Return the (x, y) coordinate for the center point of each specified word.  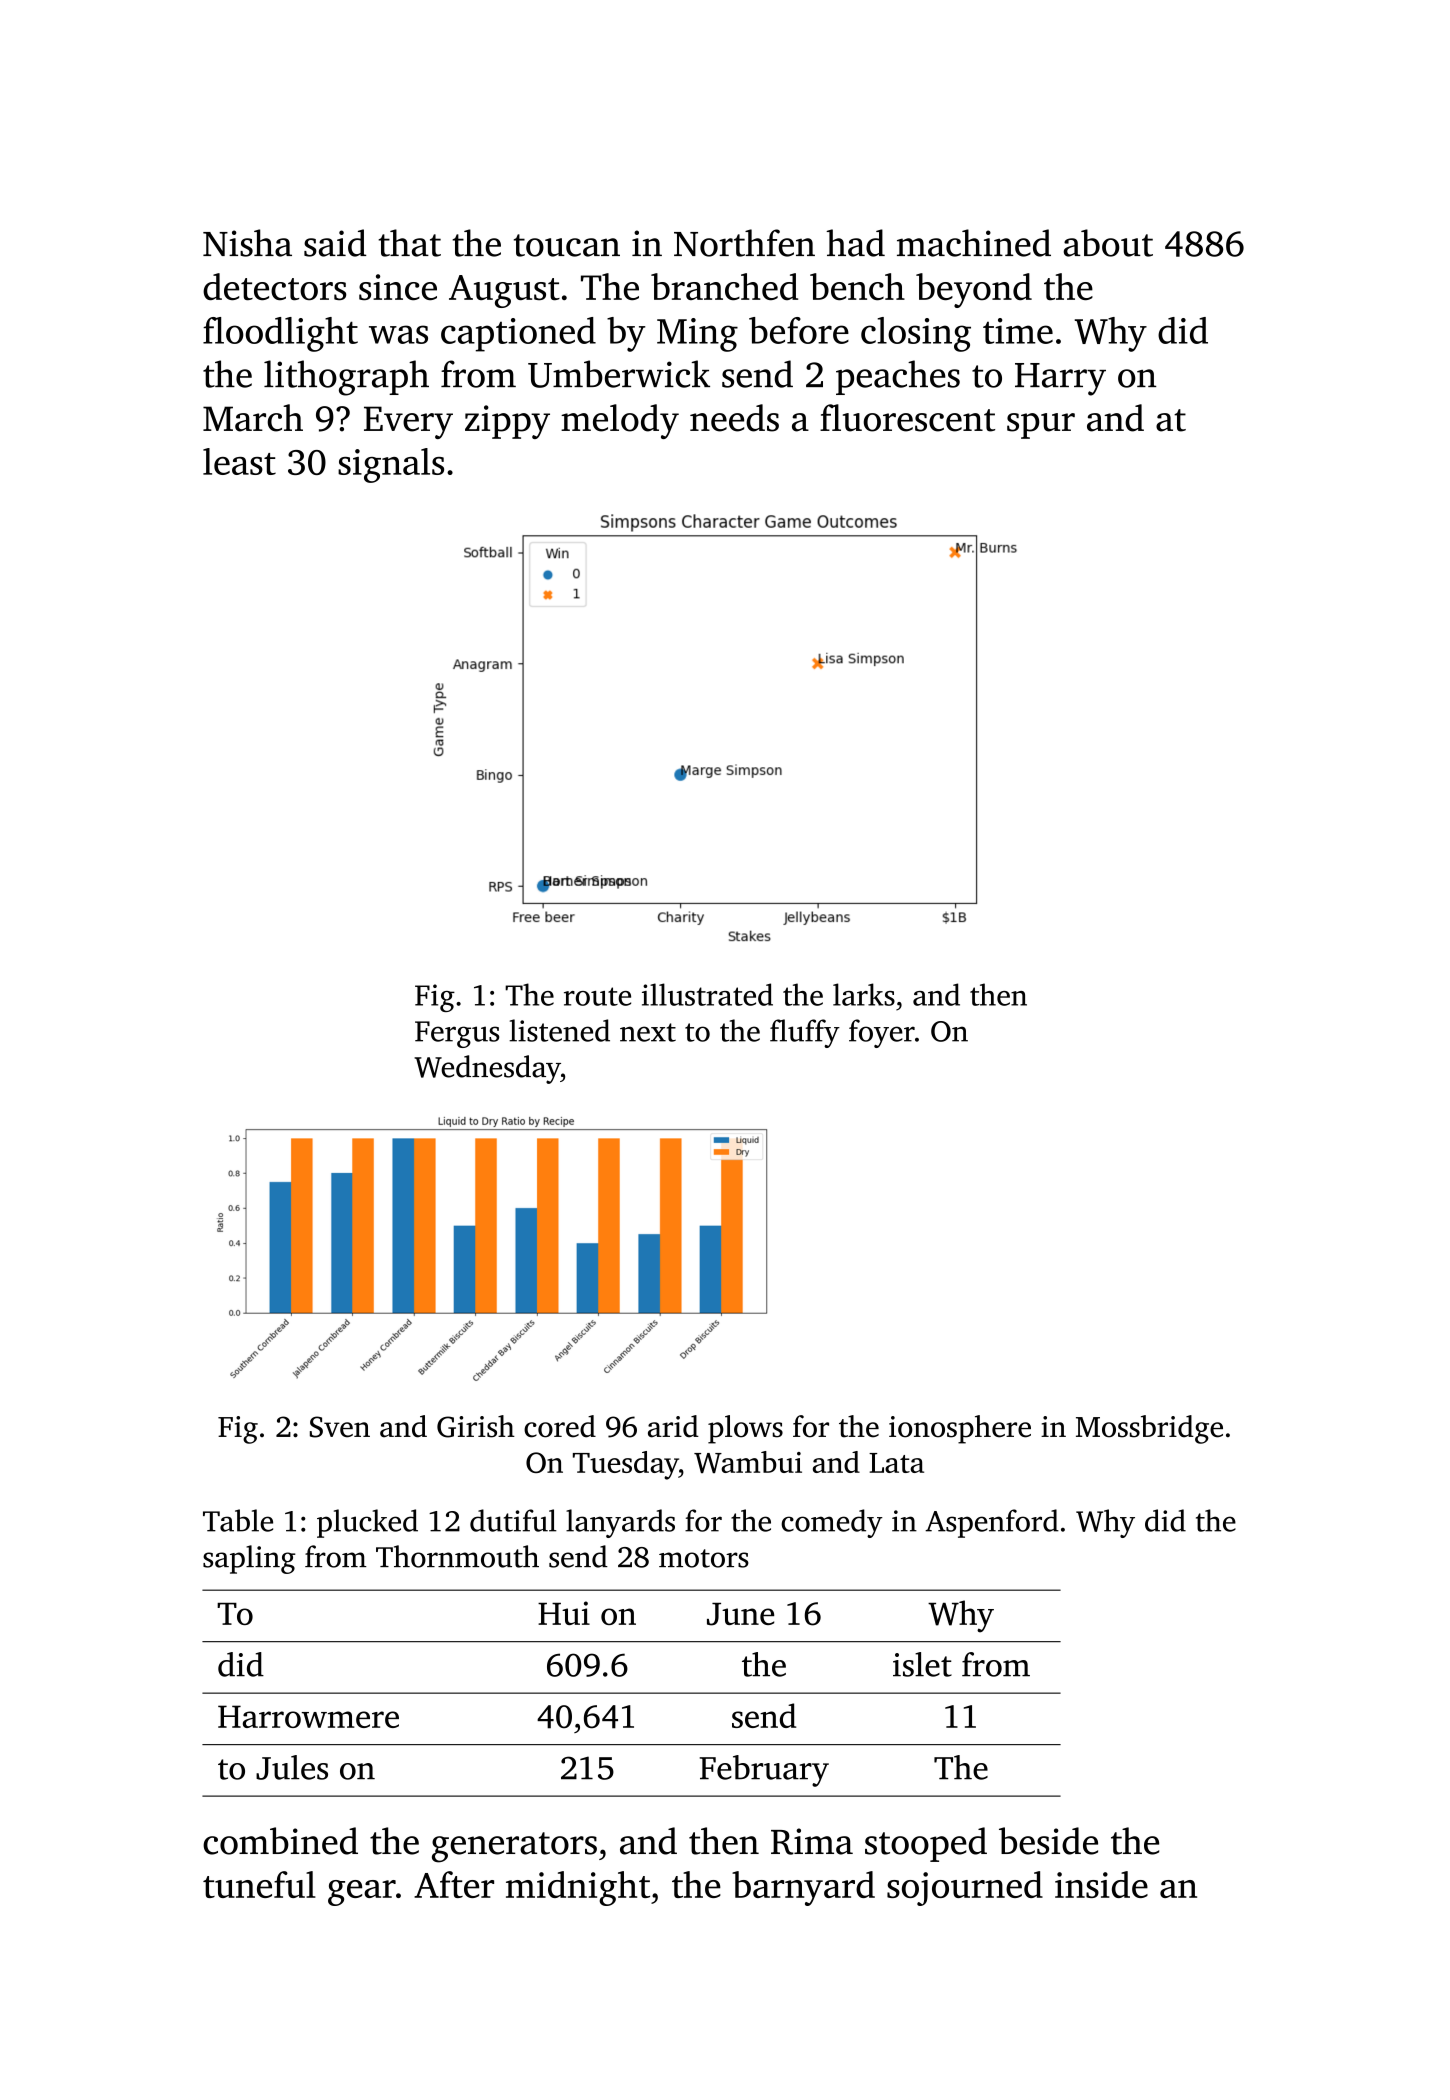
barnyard (803, 1888)
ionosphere (960, 1429)
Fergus (457, 1034)
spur (1041, 426)
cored (560, 1426)
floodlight (280, 334)
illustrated (707, 994)
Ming (697, 335)
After (454, 1884)
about (1108, 243)
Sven (340, 1427)
